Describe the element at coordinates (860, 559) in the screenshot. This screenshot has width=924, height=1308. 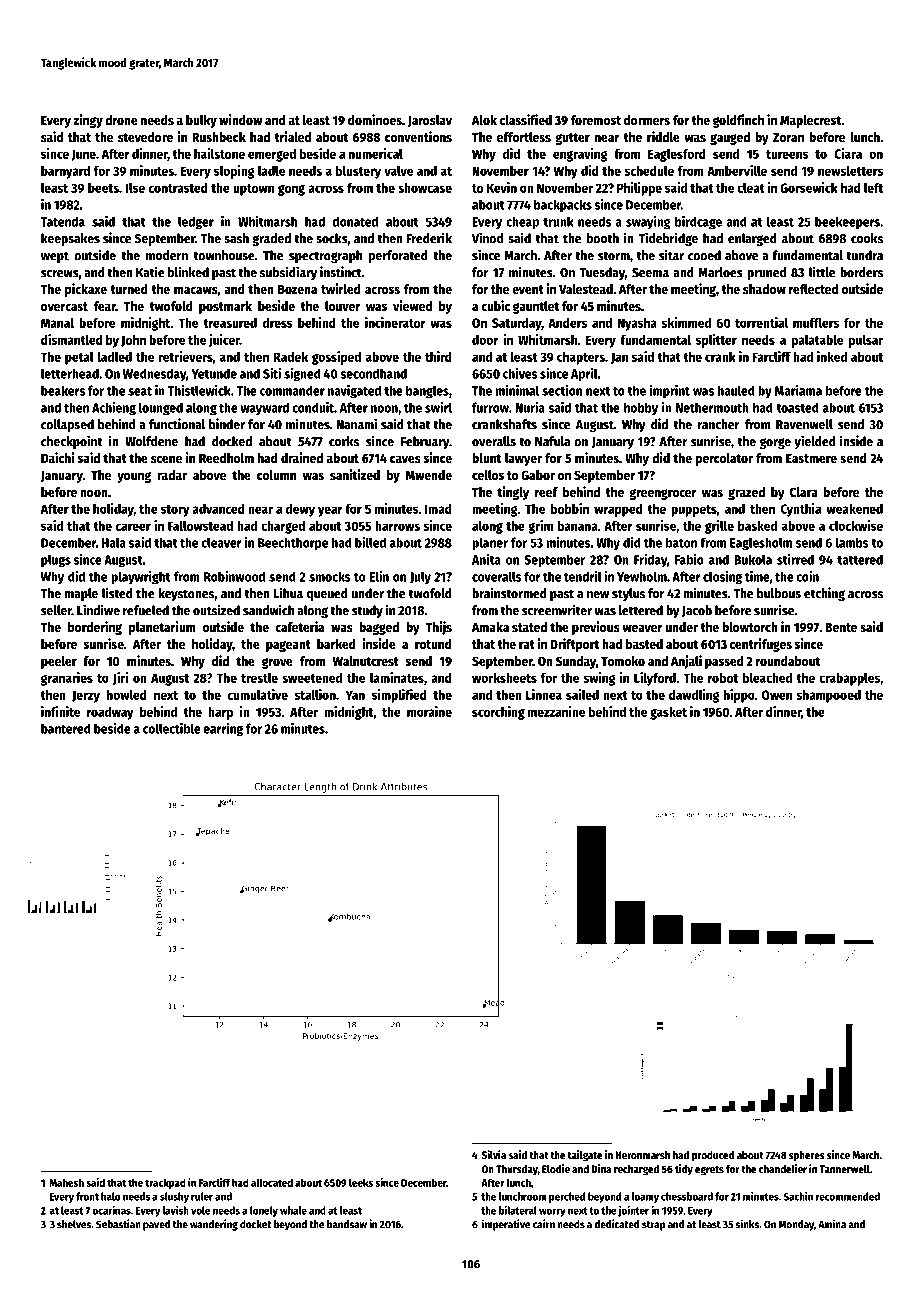
I see `tattered` at that location.
